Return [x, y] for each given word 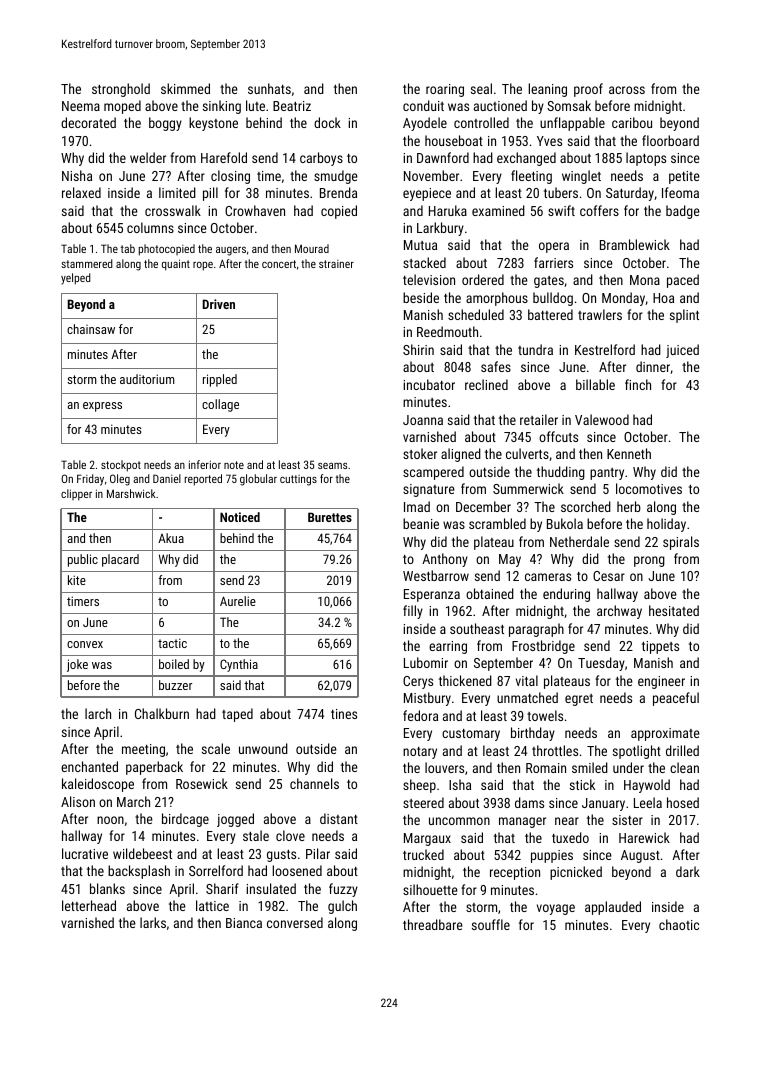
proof [588, 90]
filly [413, 612]
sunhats [269, 88]
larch [98, 713]
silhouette [430, 889]
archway [619, 612]
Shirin [418, 349]
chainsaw [91, 329]
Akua [171, 538]
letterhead [89, 905]
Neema [81, 106]
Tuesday [601, 664]
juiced [682, 351]
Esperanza [432, 595]
